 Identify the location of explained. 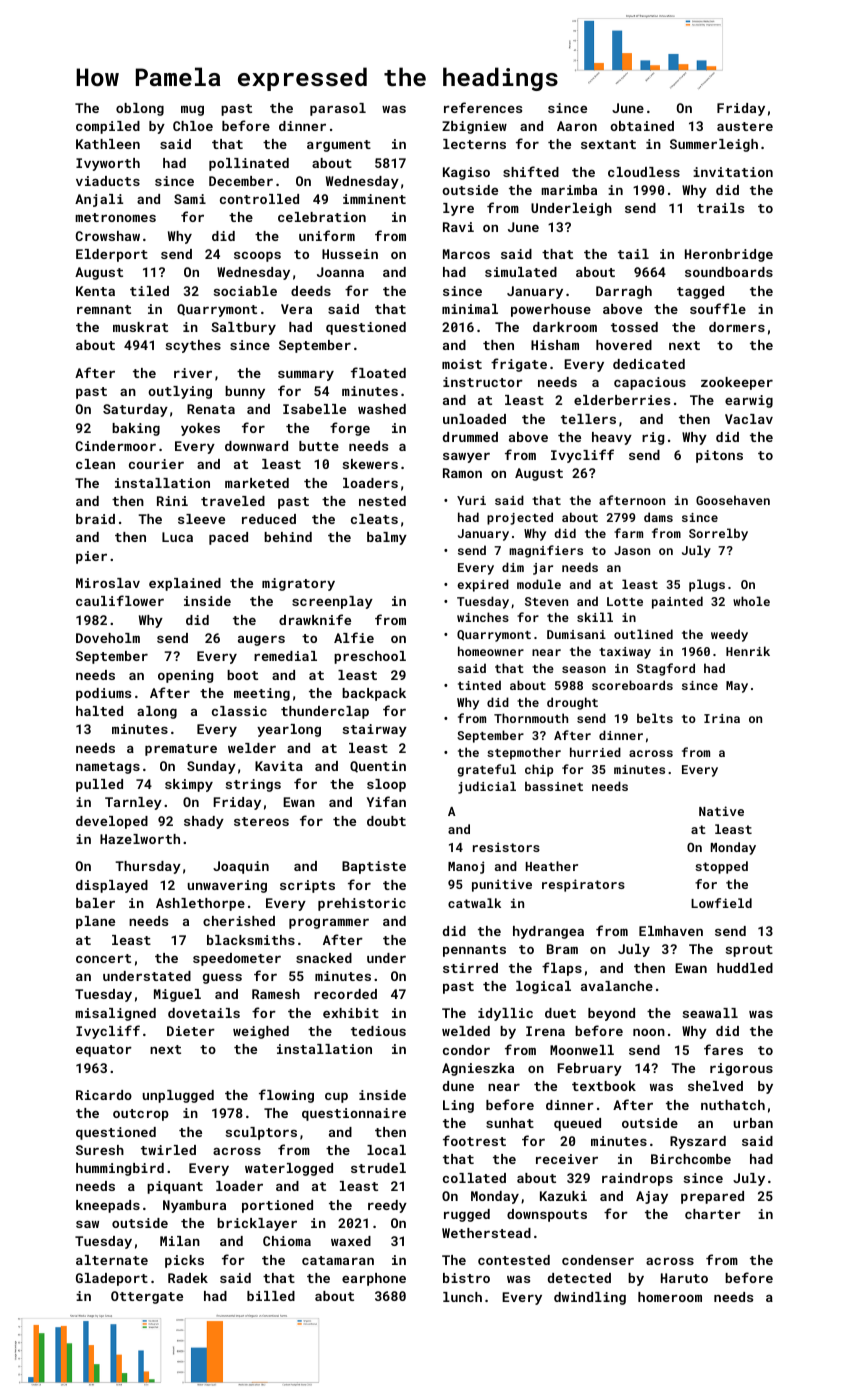
(185, 584).
